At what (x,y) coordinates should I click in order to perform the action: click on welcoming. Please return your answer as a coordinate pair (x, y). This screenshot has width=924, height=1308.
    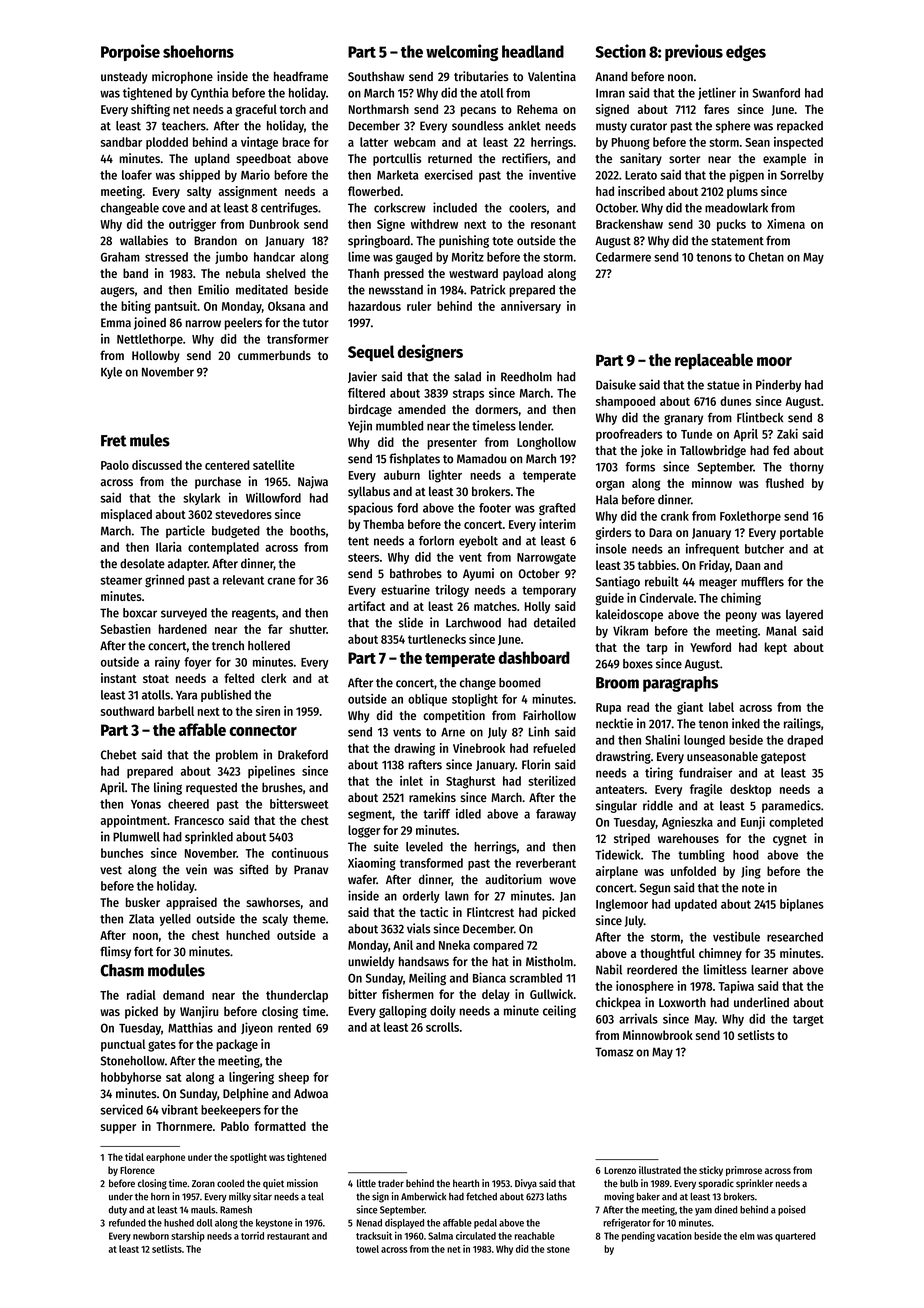
    Looking at the image, I should click on (462, 52).
